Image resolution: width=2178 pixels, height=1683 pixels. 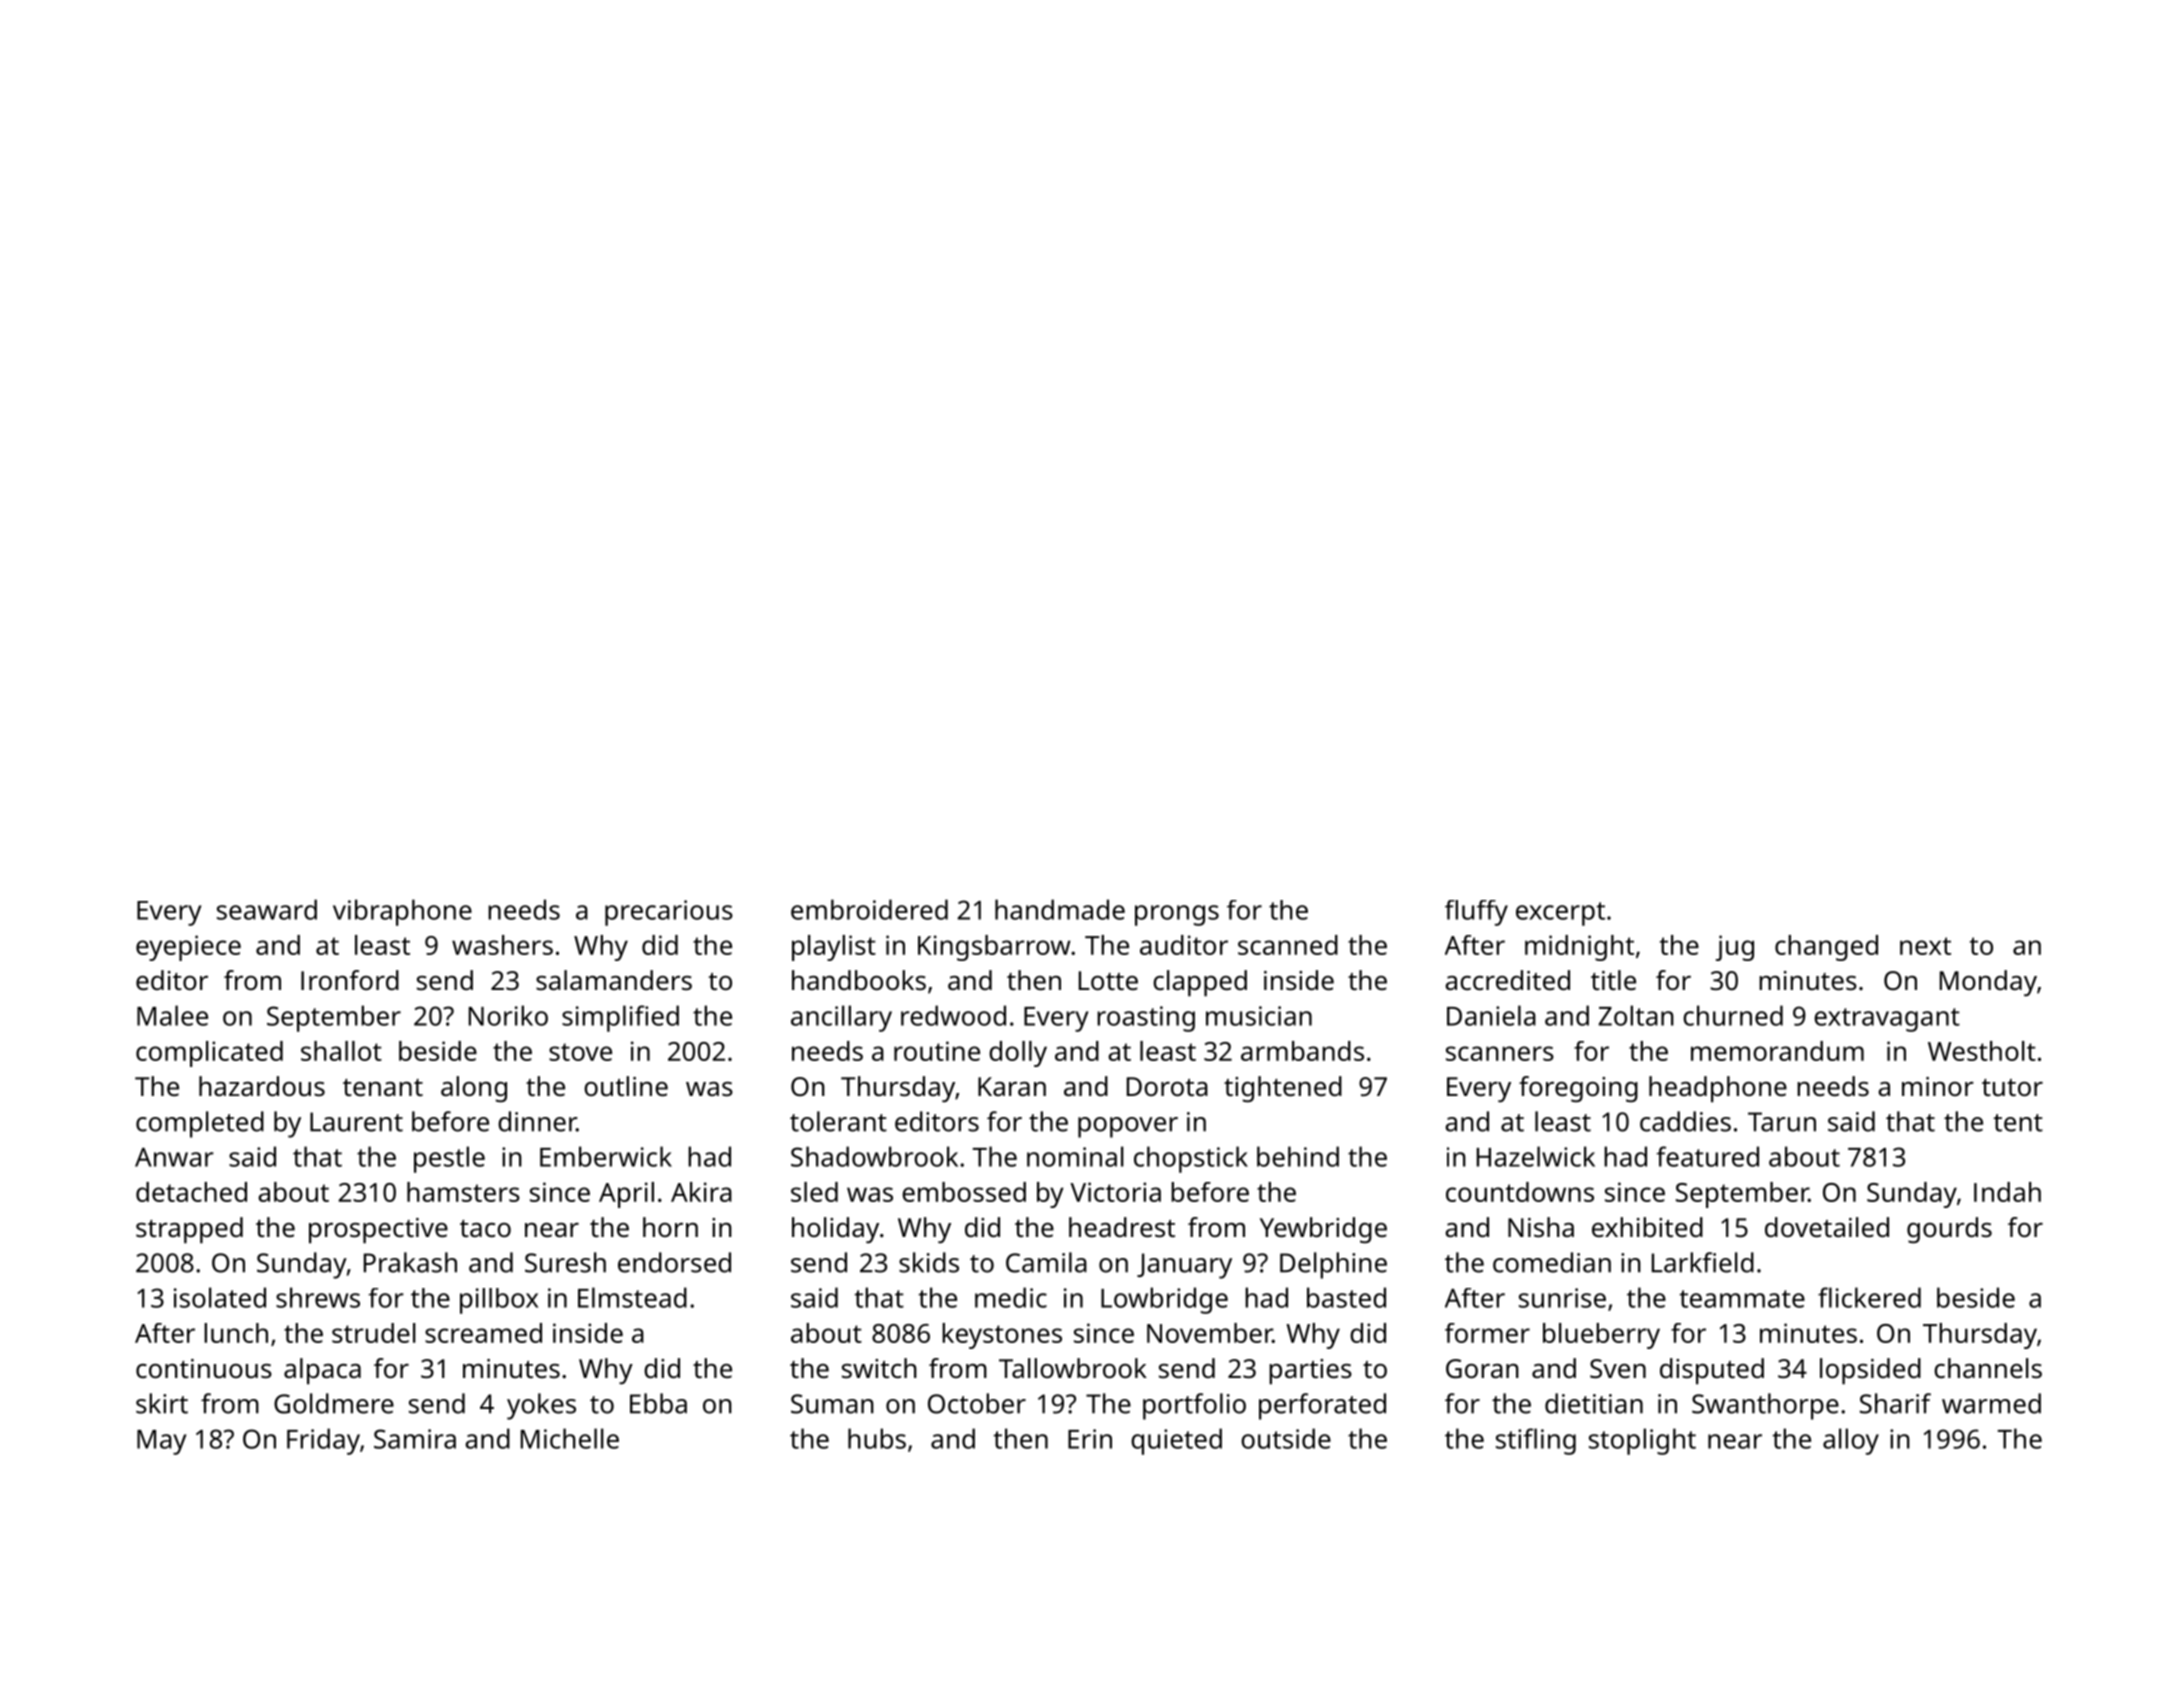 What do you see at coordinates (402, 912) in the screenshot?
I see `vibraphone` at bounding box center [402, 912].
